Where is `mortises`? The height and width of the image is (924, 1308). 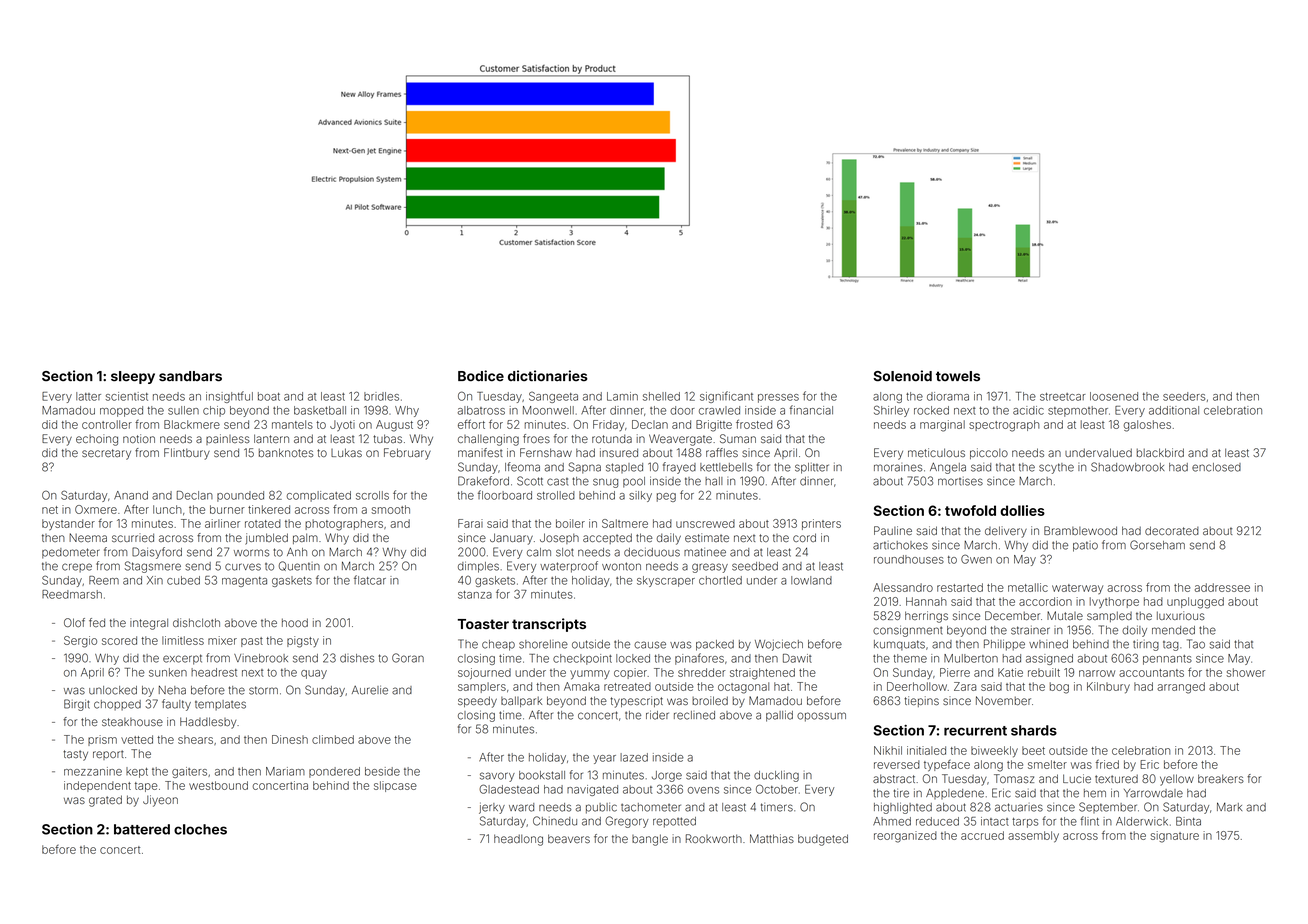 mortises is located at coordinates (960, 481).
